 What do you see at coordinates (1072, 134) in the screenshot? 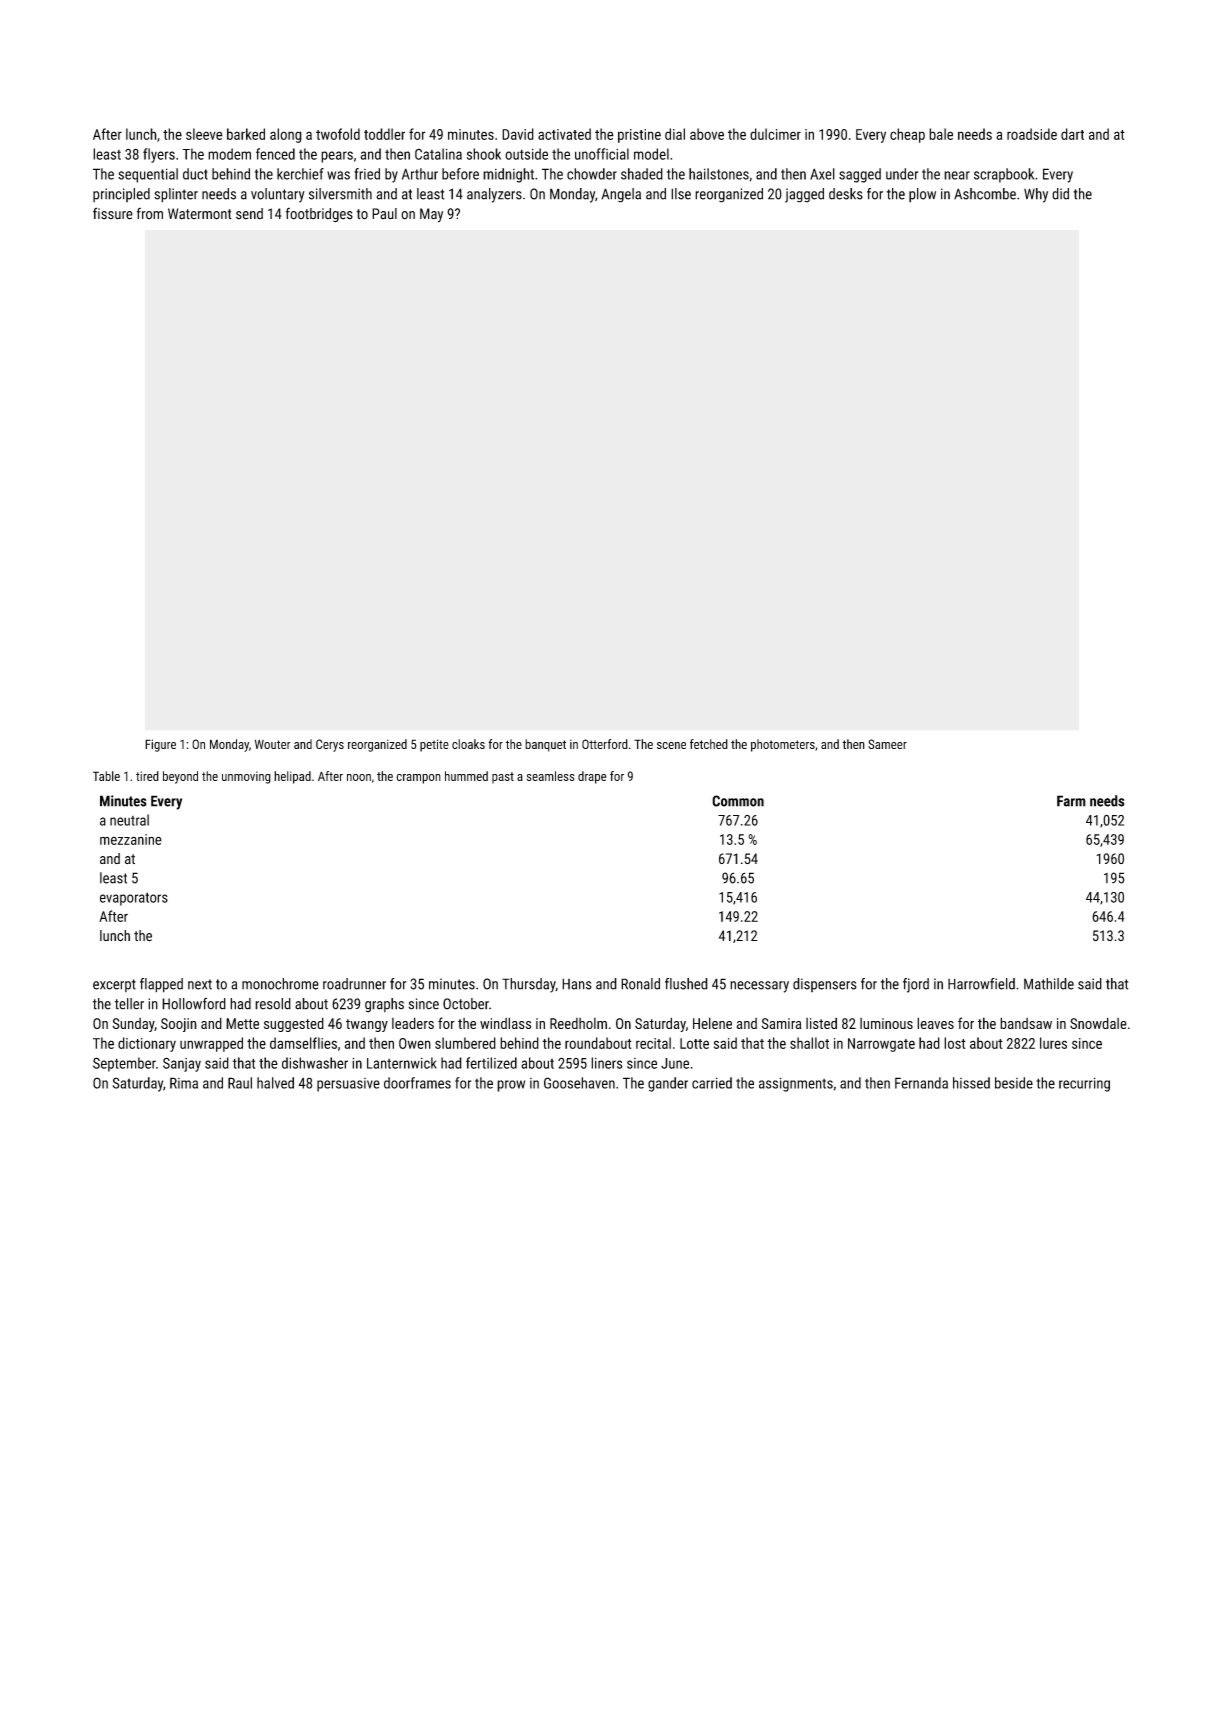
I see `dart` at bounding box center [1072, 134].
